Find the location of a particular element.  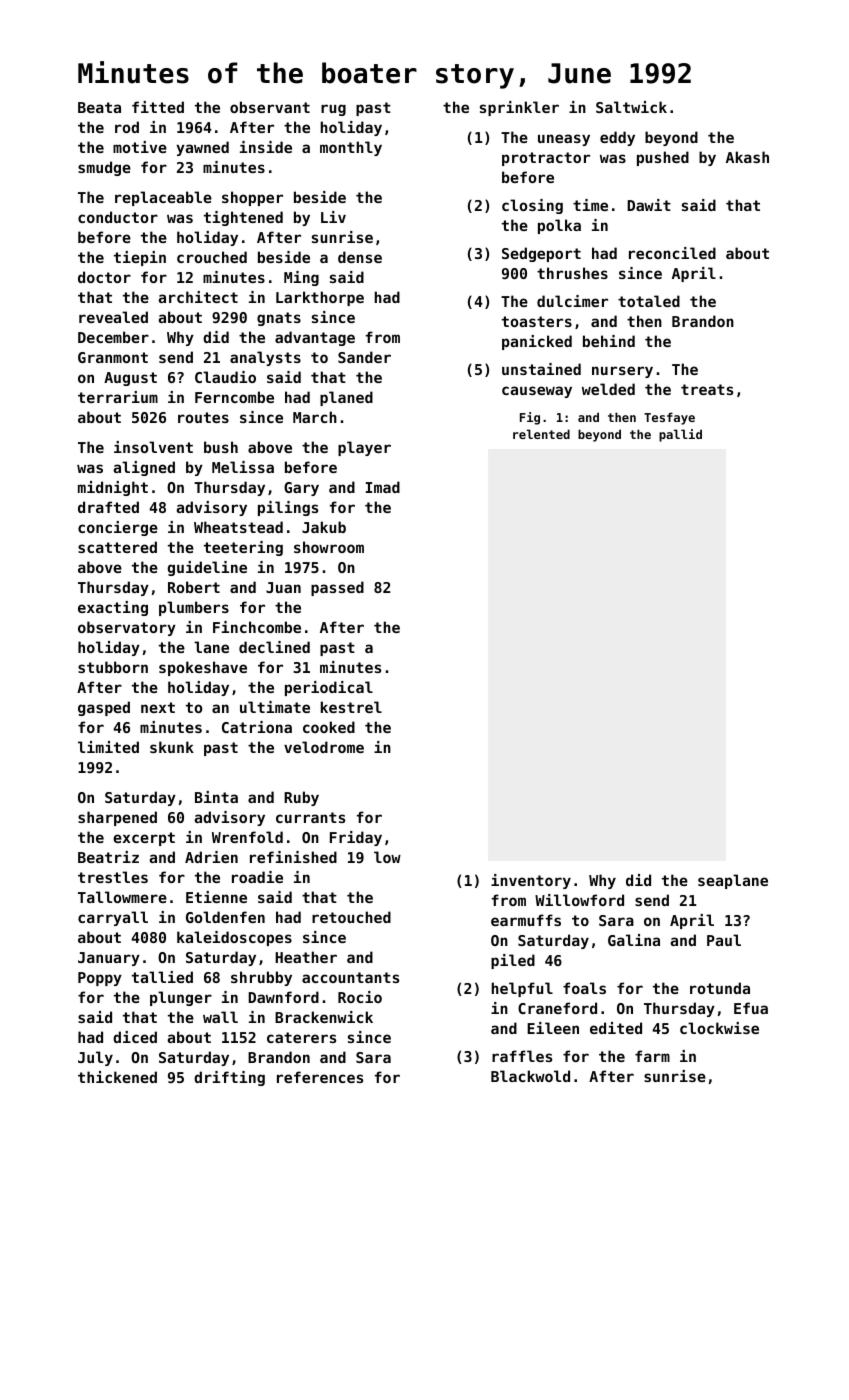

rotunda is located at coordinates (720, 988).
